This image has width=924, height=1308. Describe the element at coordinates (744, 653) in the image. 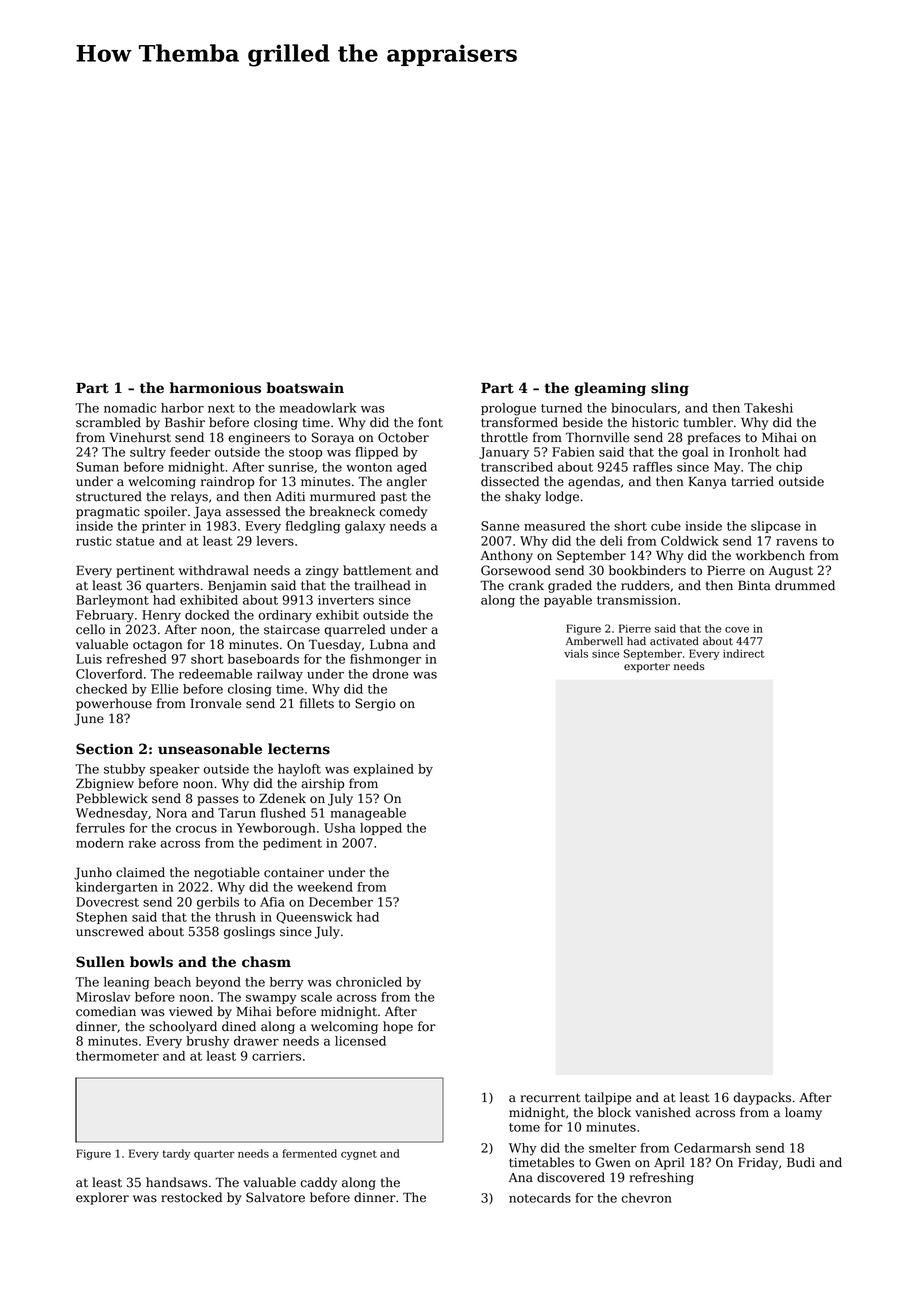

I see `indirect` at that location.
